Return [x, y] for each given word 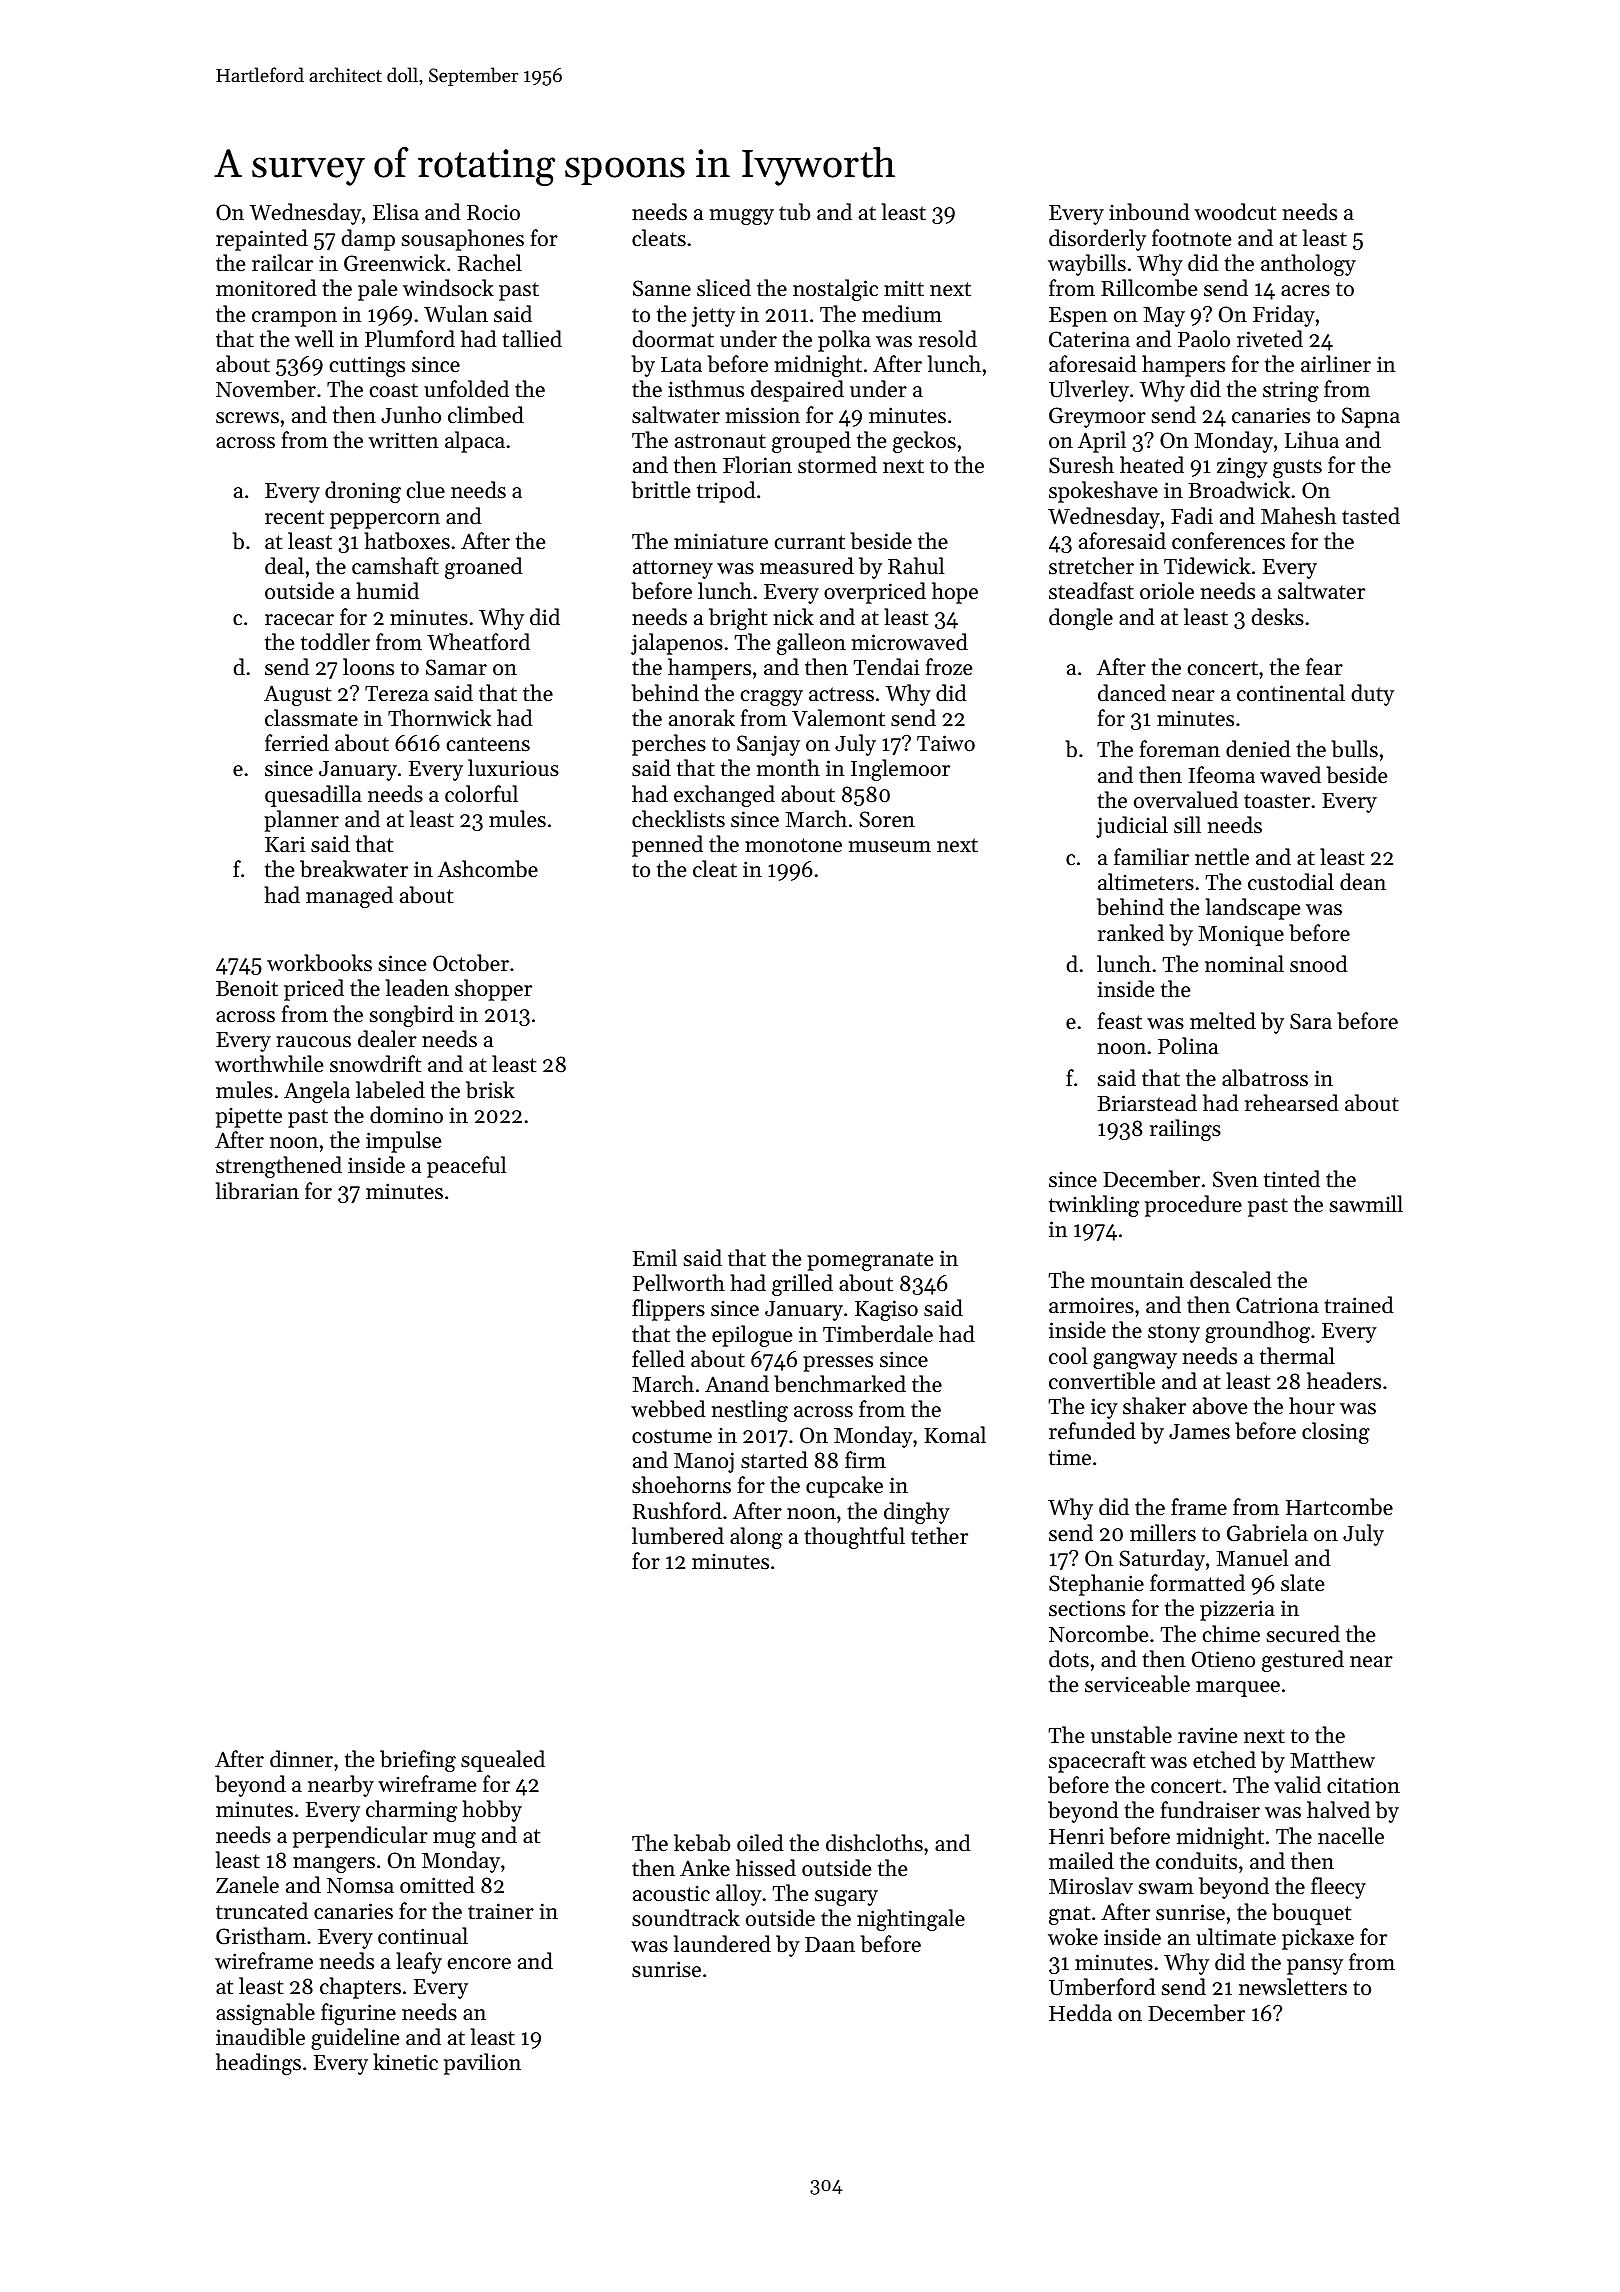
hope [955, 593]
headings [258, 2064]
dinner [301, 1759]
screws [247, 418]
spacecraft [1097, 1762]
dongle [1081, 619]
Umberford [1102, 1987]
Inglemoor [900, 770]
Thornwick [439, 718]
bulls [1355, 749]
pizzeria [1237, 1610]
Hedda [1080, 2013]
